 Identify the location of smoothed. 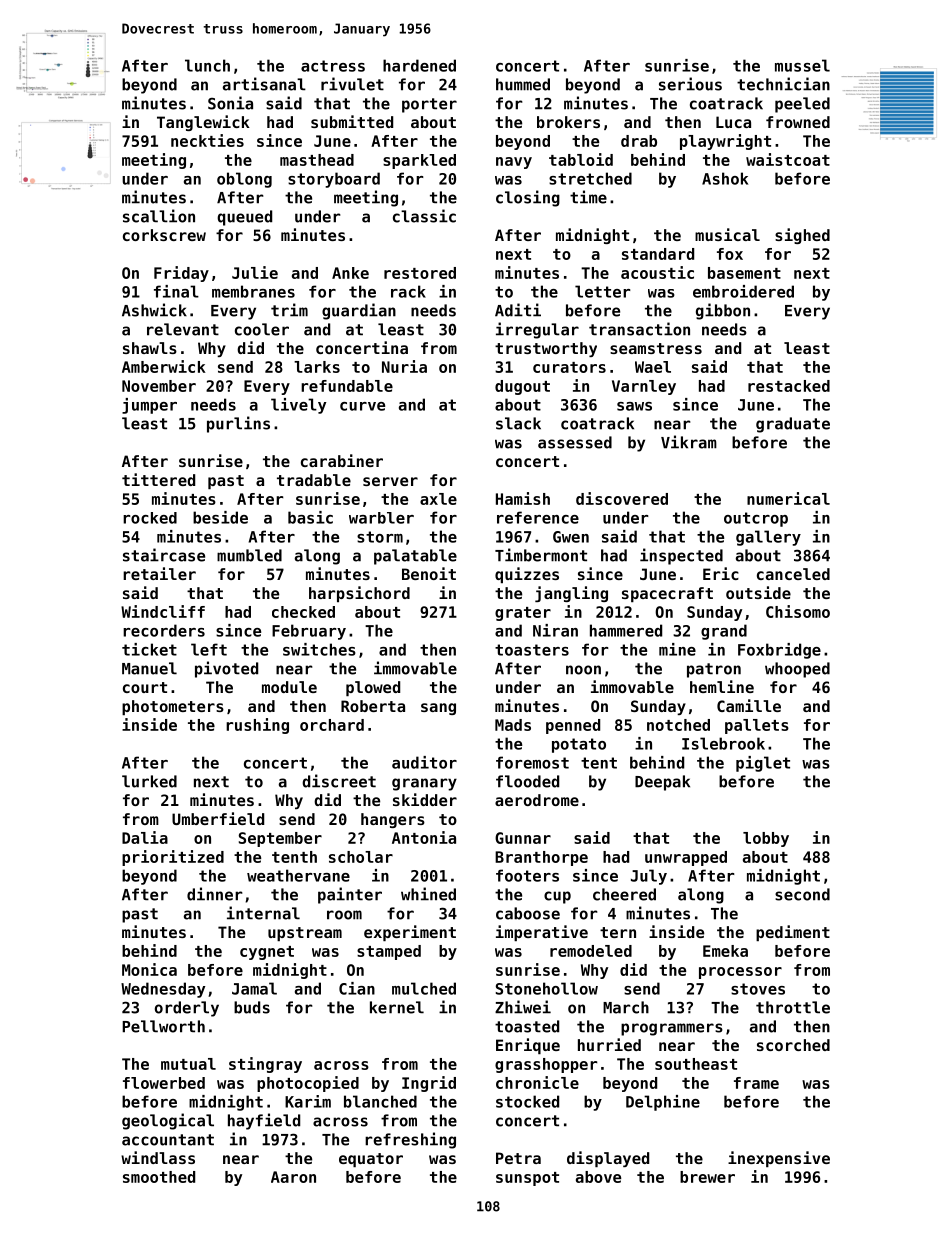
(159, 1177).
